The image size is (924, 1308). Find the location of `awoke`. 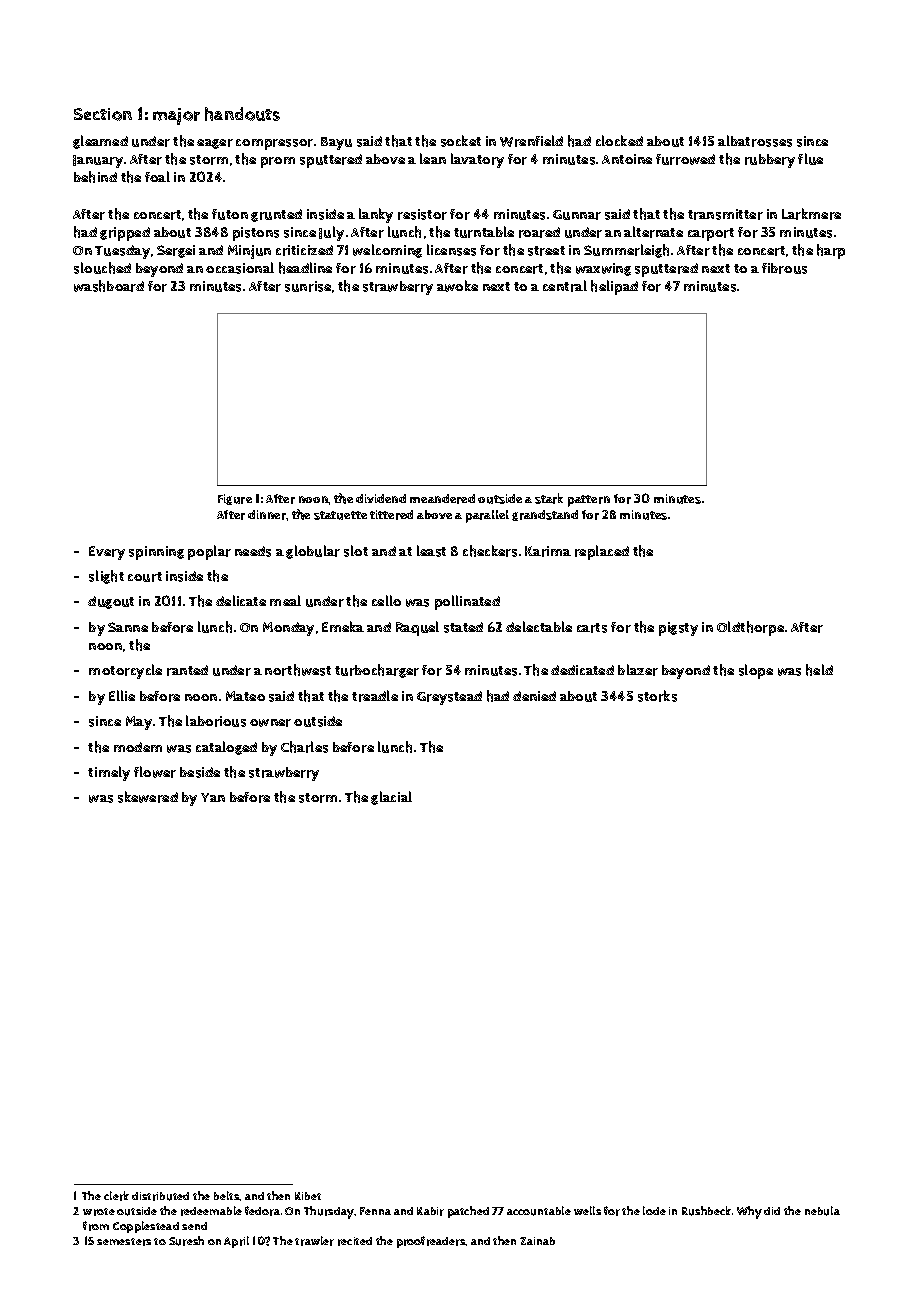

awoke is located at coordinates (457, 286).
